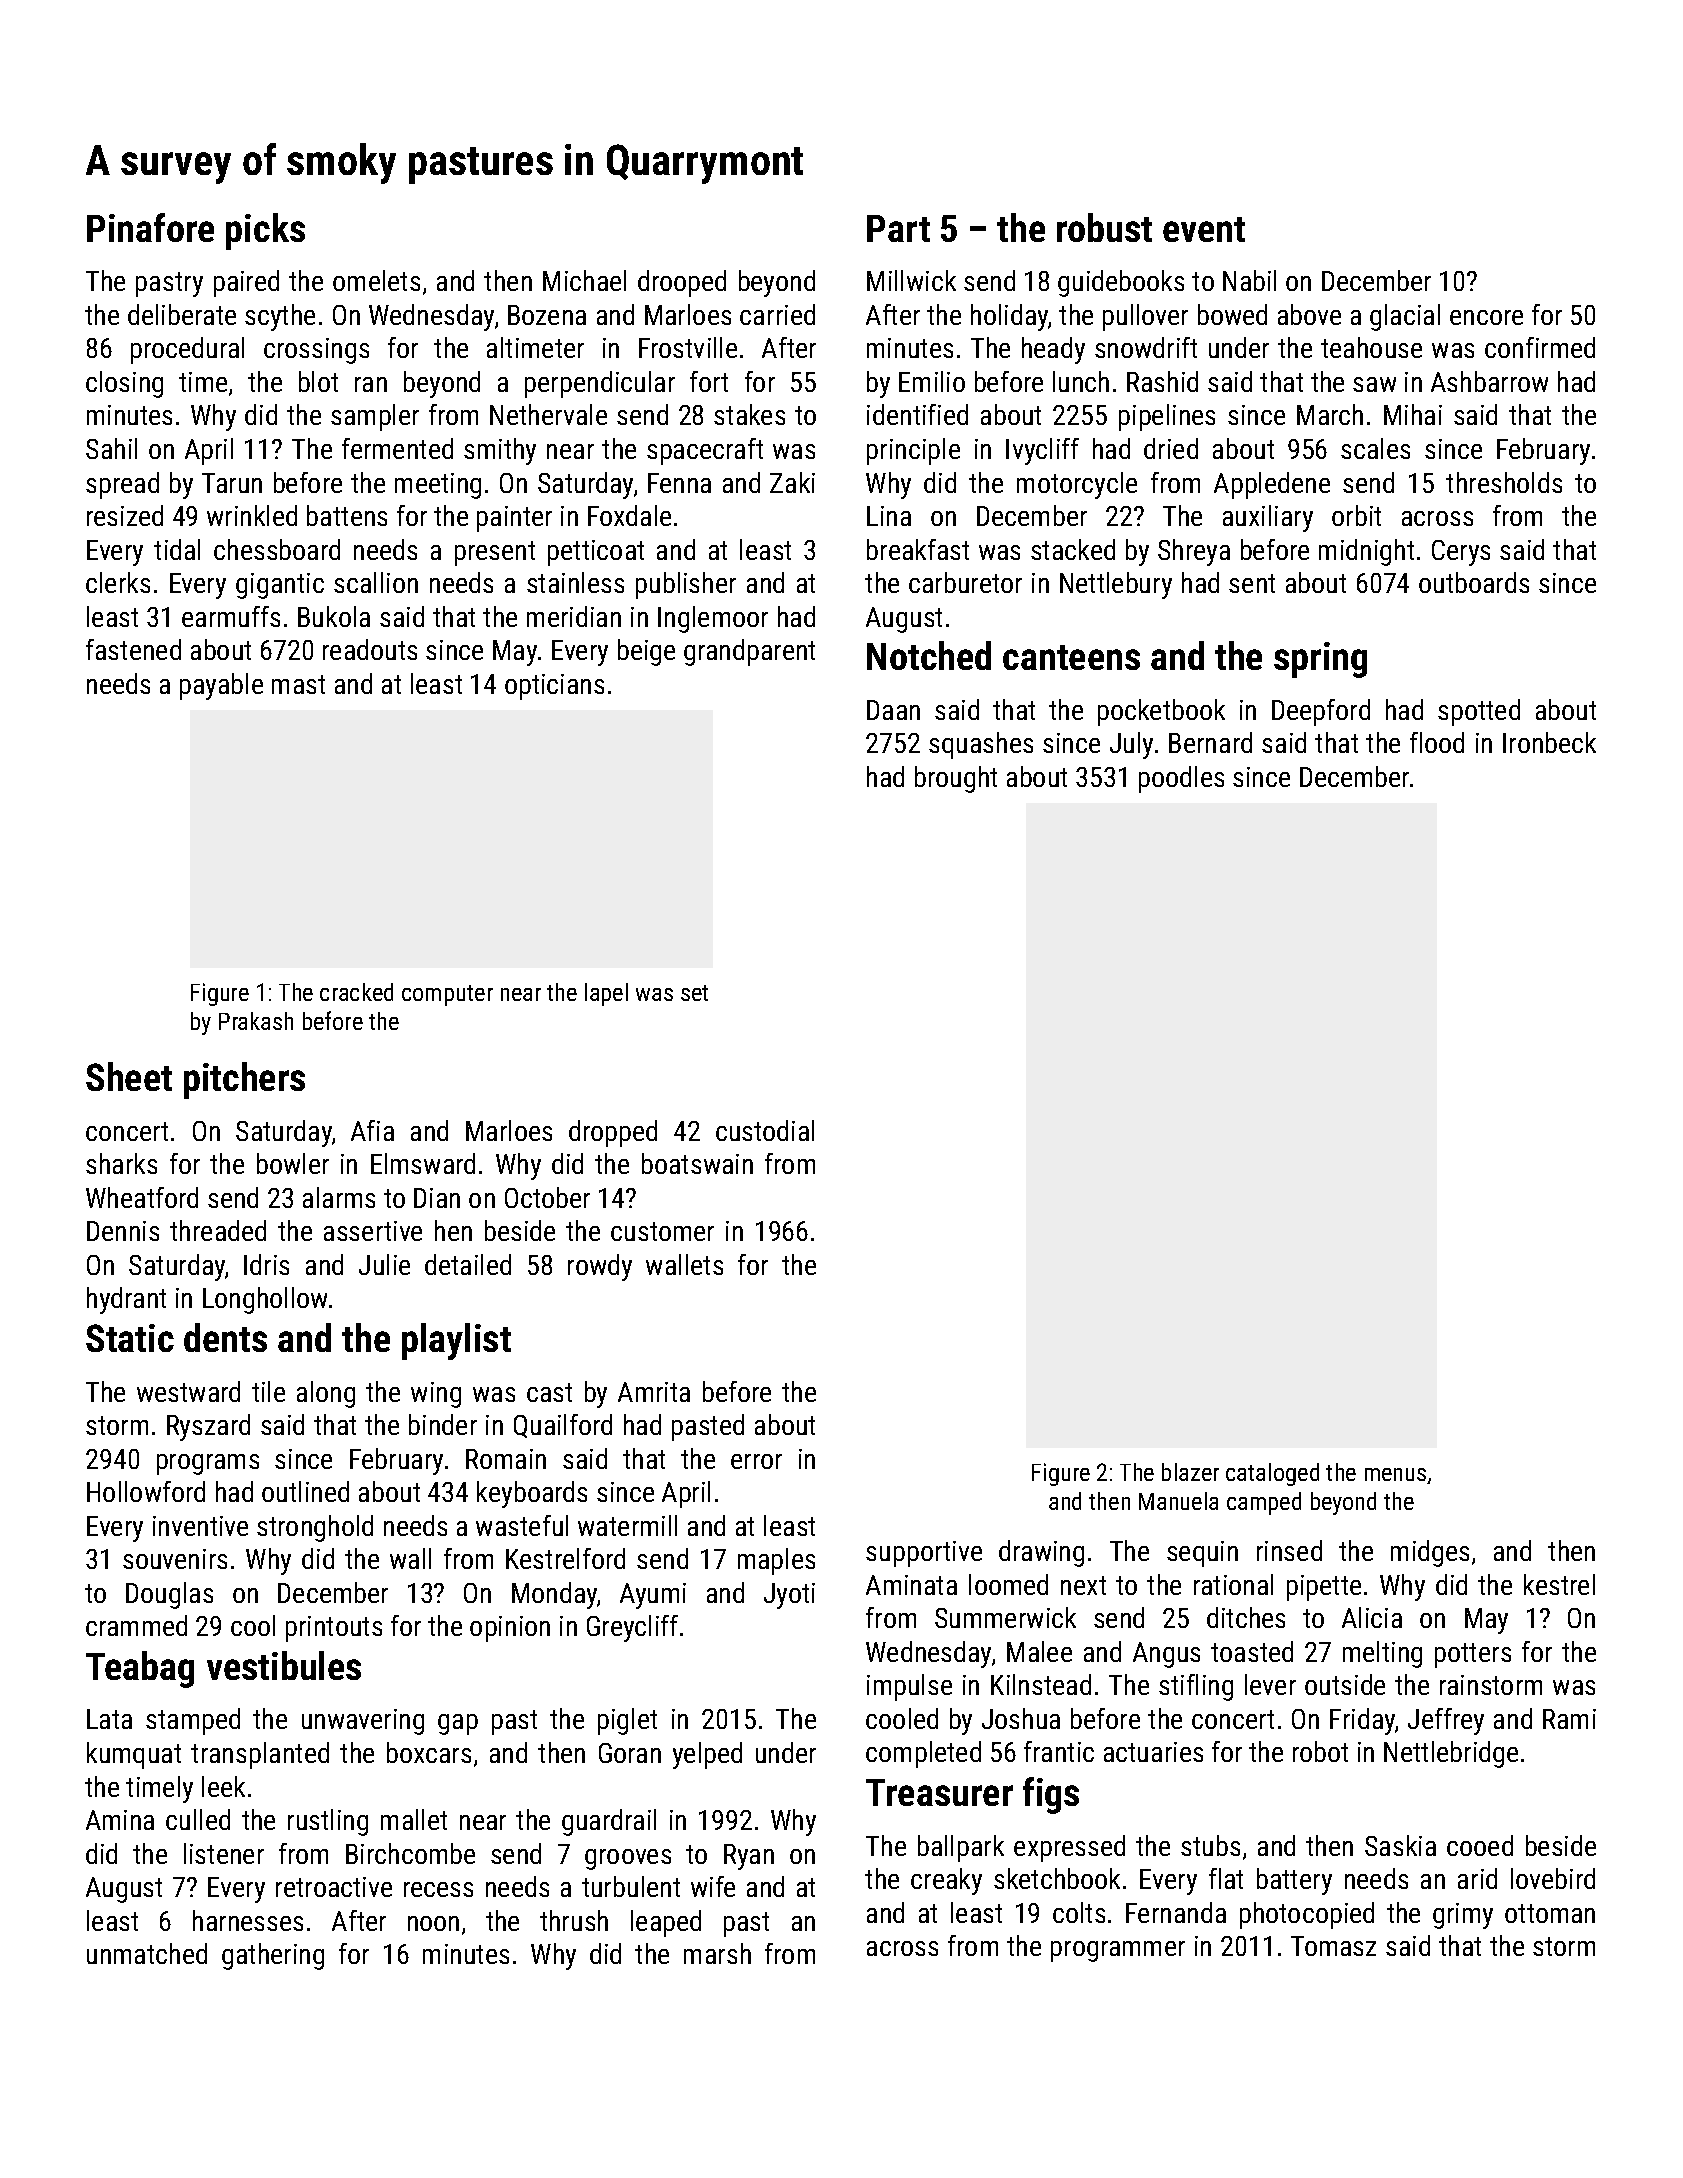 The width and height of the screenshot is (1683, 2178). What do you see at coordinates (1486, 317) in the screenshot?
I see `encore` at bounding box center [1486, 317].
